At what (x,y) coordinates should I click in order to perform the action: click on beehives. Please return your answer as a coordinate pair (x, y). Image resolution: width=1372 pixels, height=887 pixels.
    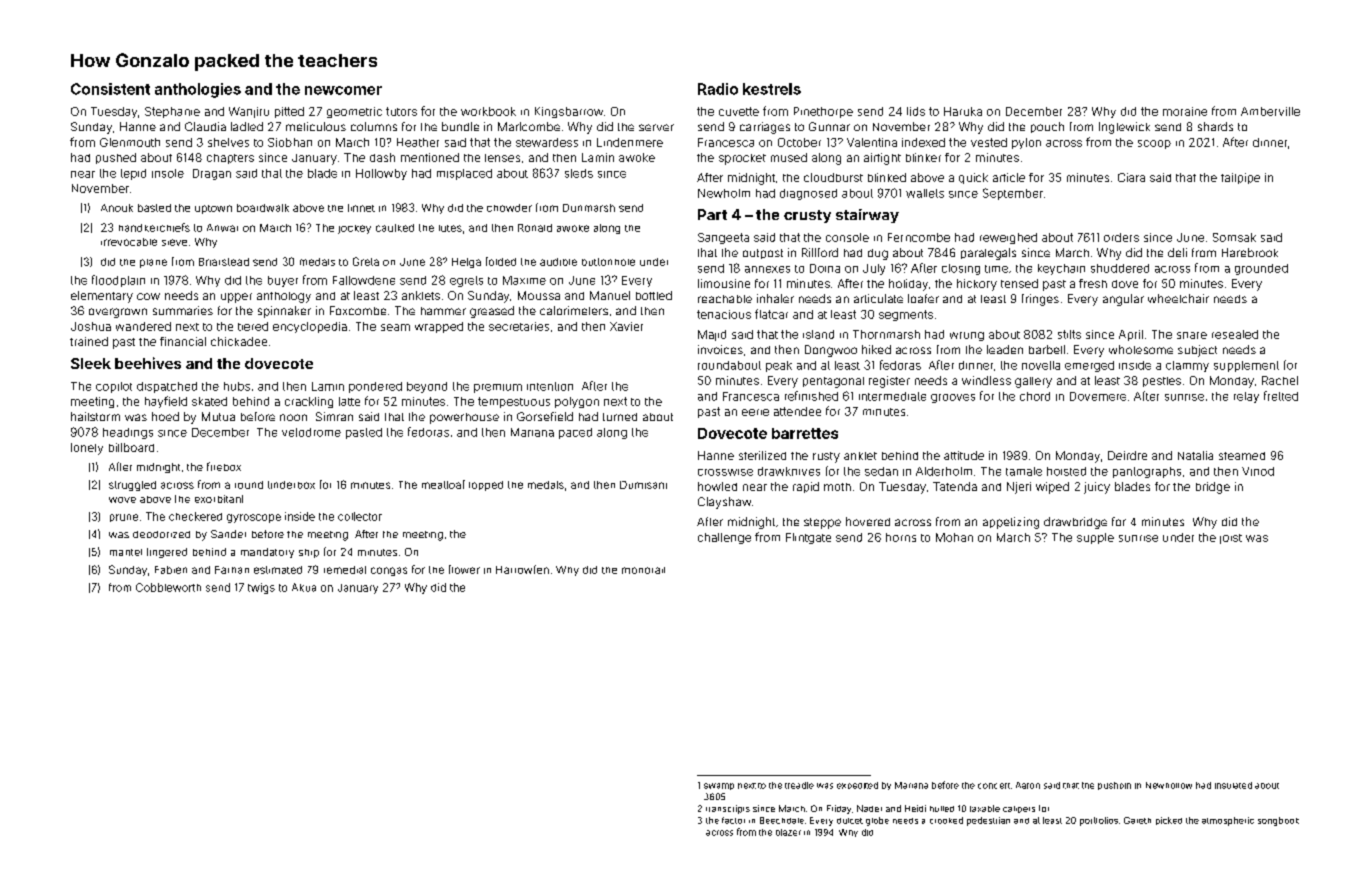
    Looking at the image, I should click on (148, 363).
